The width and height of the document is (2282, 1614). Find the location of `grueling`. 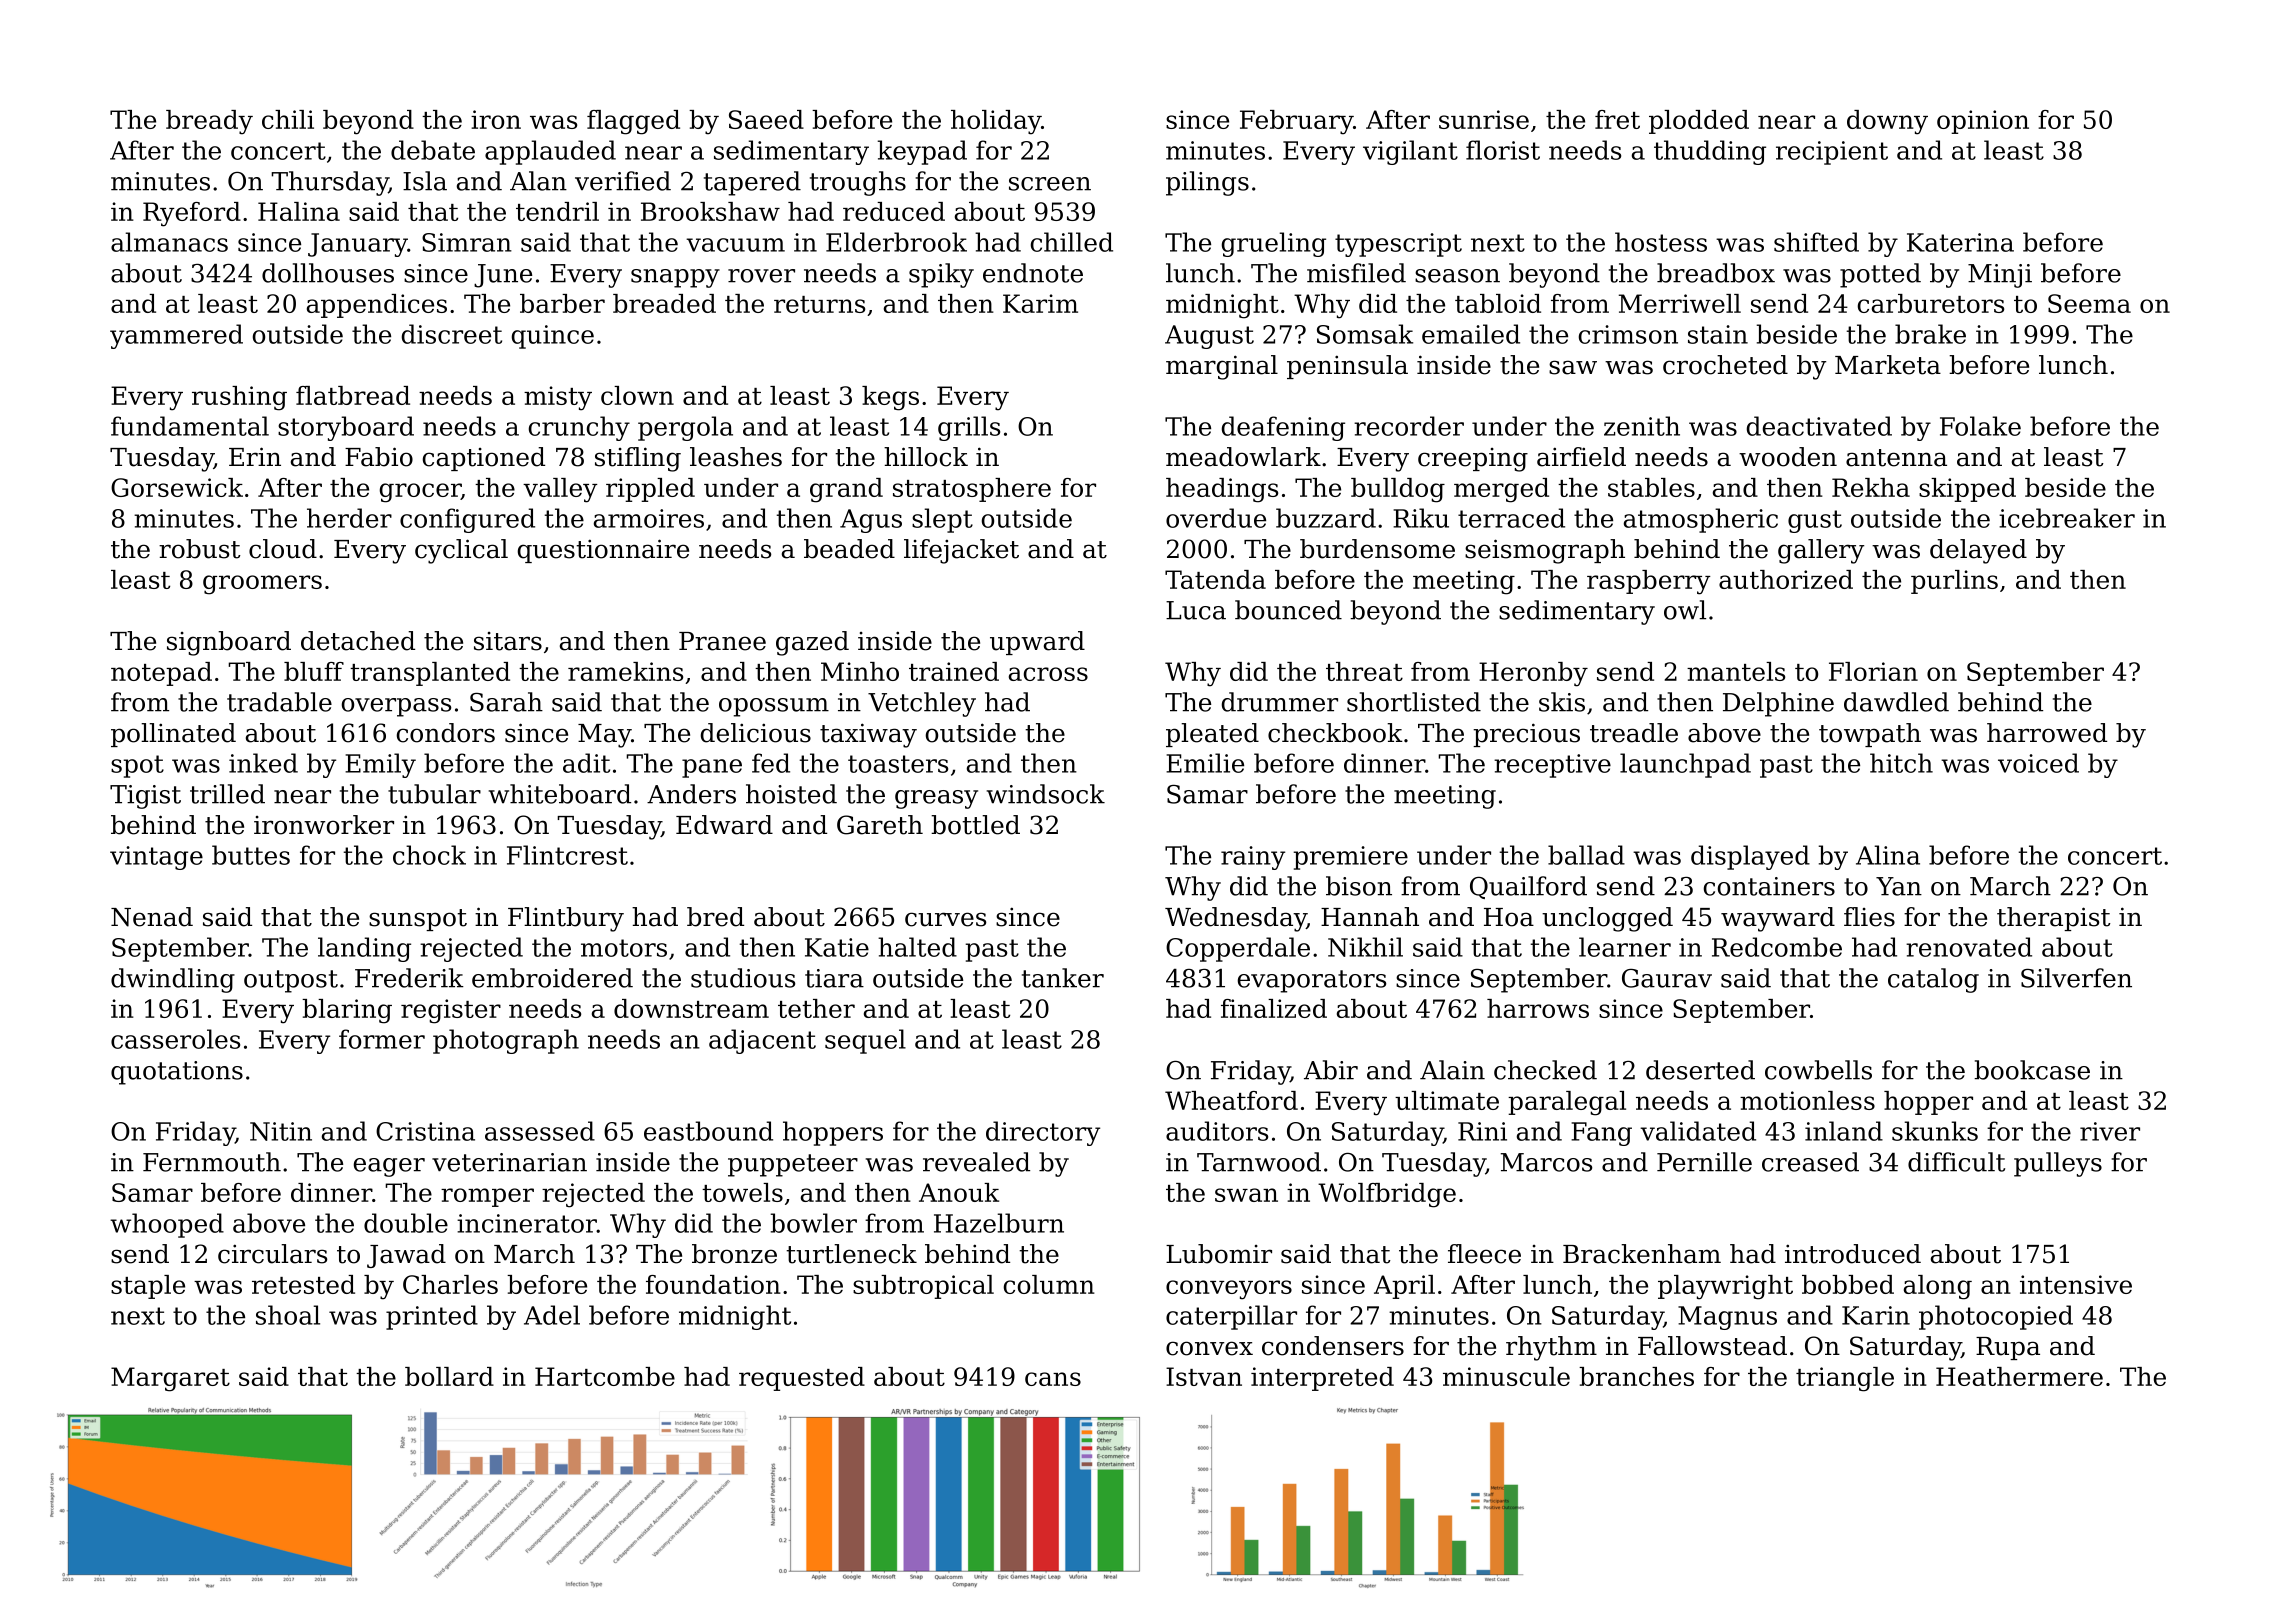

grueling is located at coordinates (1274, 244).
